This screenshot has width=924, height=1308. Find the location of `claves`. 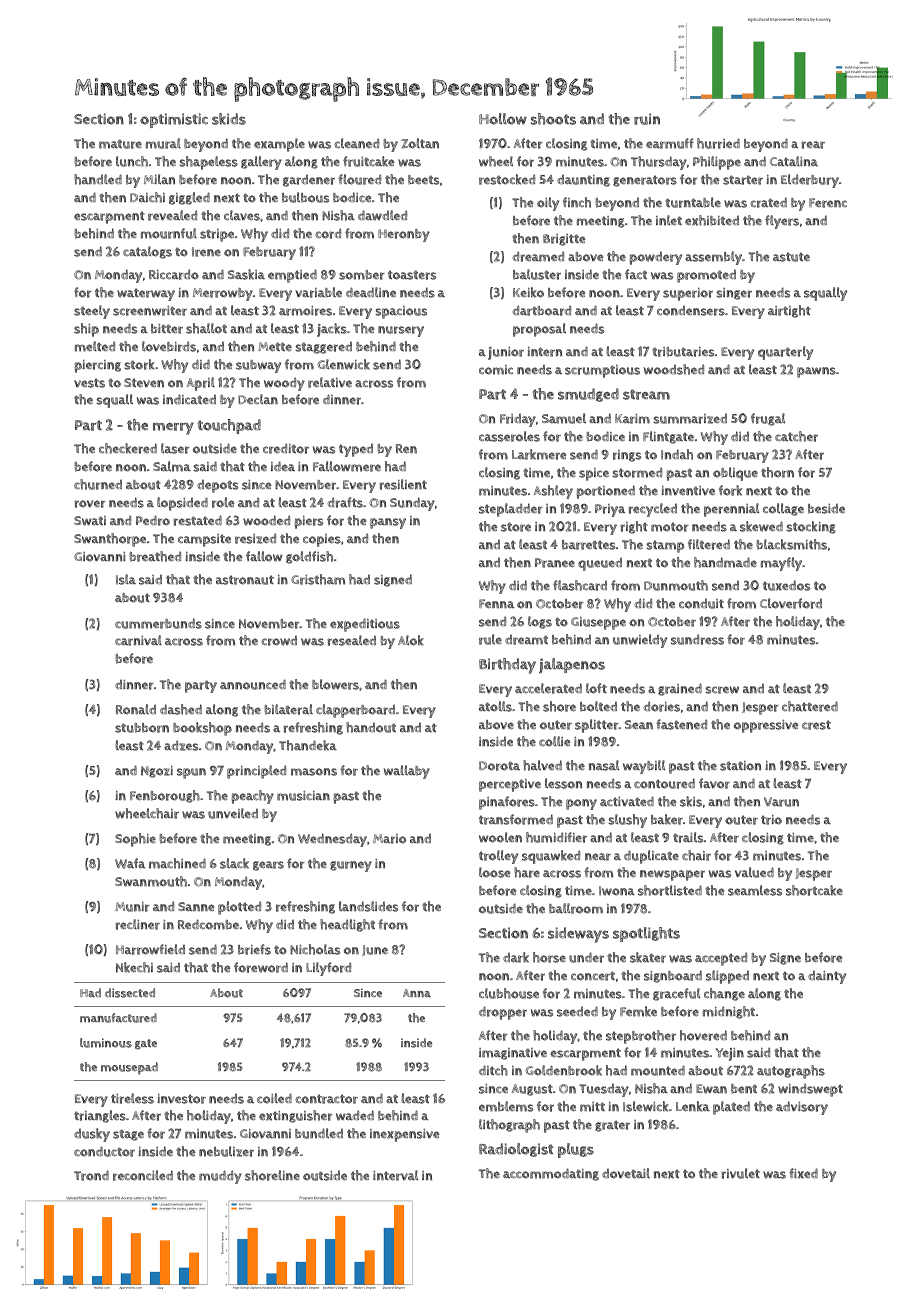

claves is located at coordinates (242, 215).
